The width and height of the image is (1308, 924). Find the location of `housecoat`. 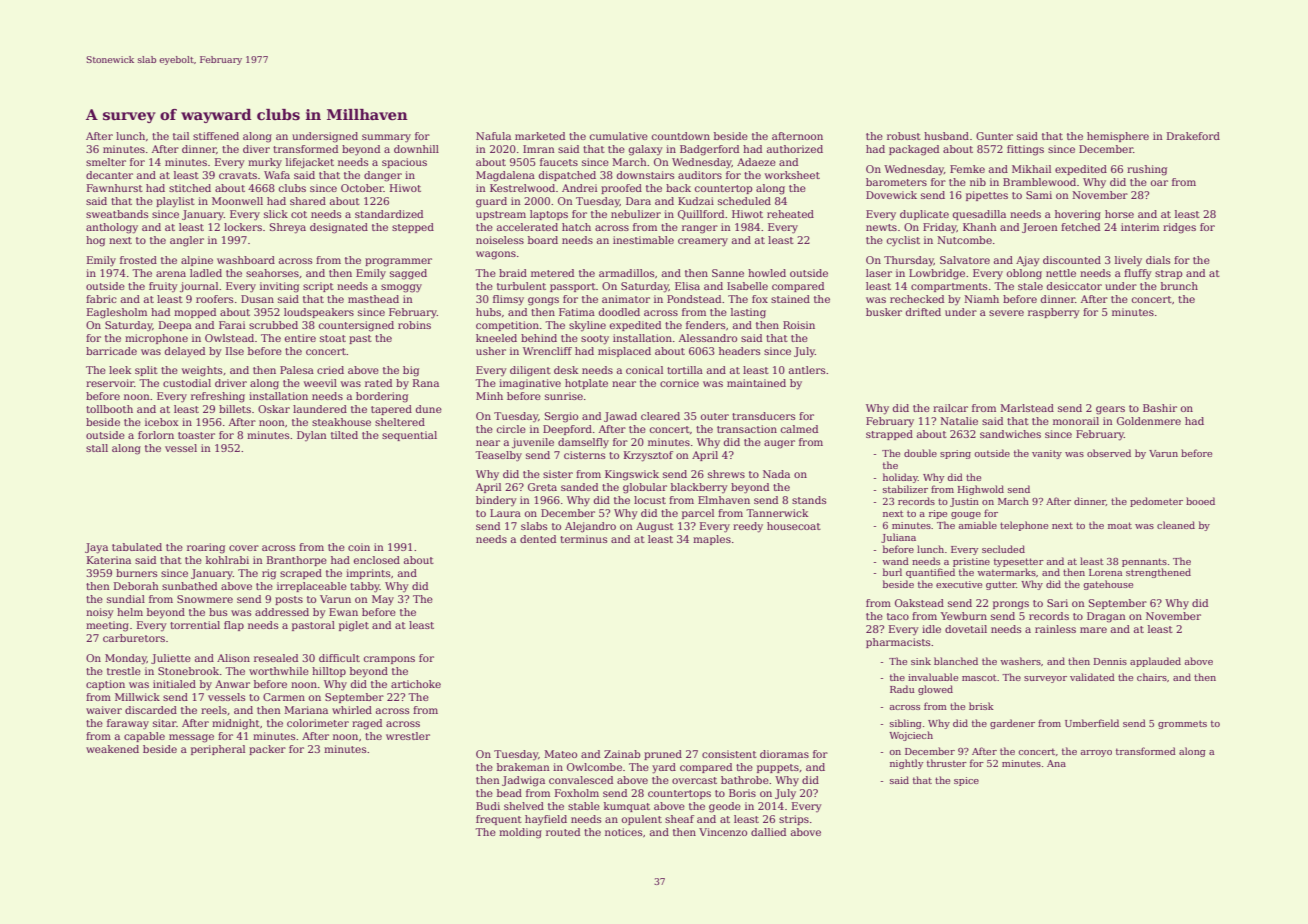

housecoat is located at coordinates (794, 526).
